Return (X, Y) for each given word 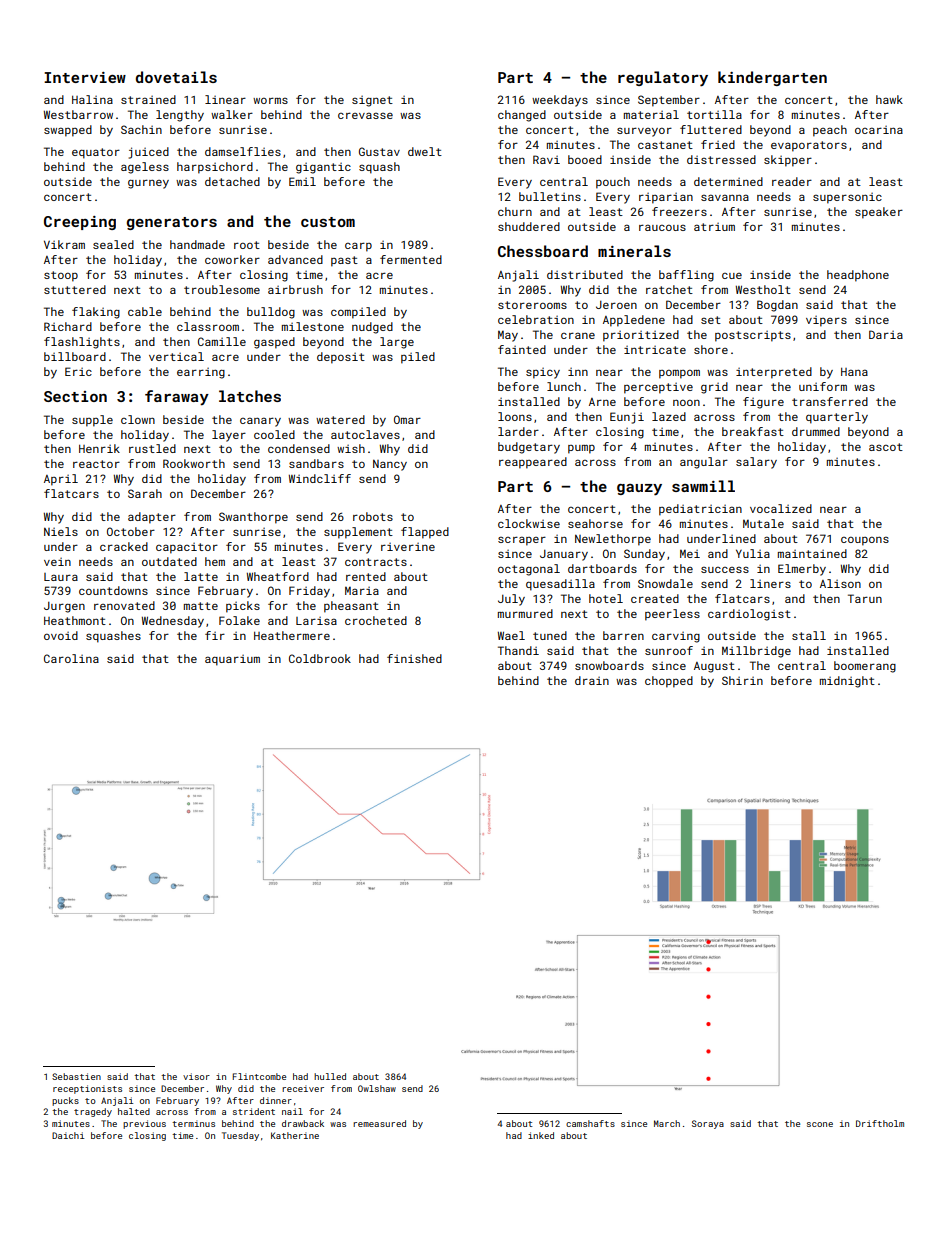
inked (541, 1135)
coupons (865, 541)
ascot (886, 447)
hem (215, 561)
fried (718, 144)
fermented (411, 259)
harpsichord (215, 168)
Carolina (71, 658)
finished (414, 658)
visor (196, 1076)
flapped (425, 533)
